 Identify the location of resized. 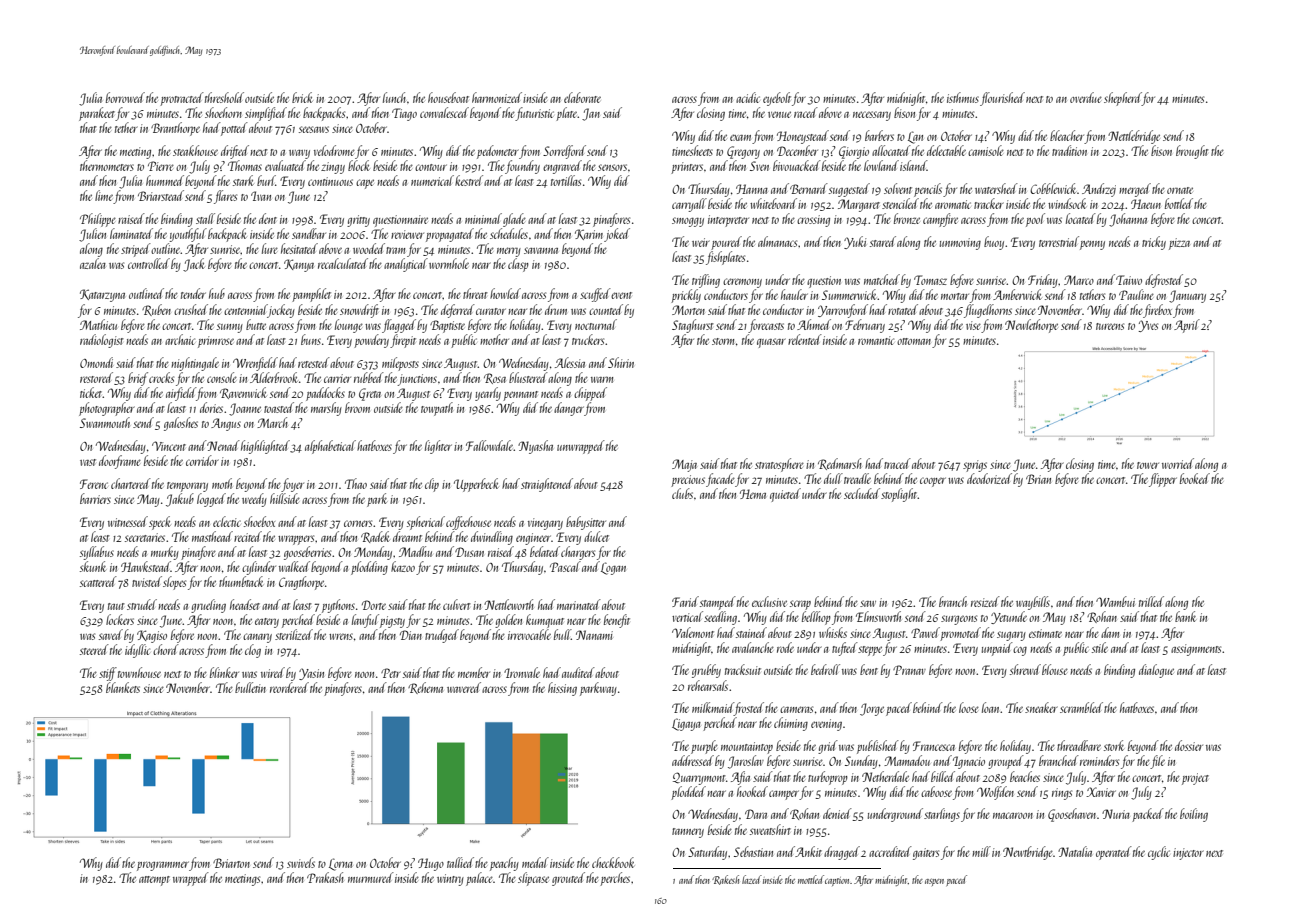
(985, 601).
